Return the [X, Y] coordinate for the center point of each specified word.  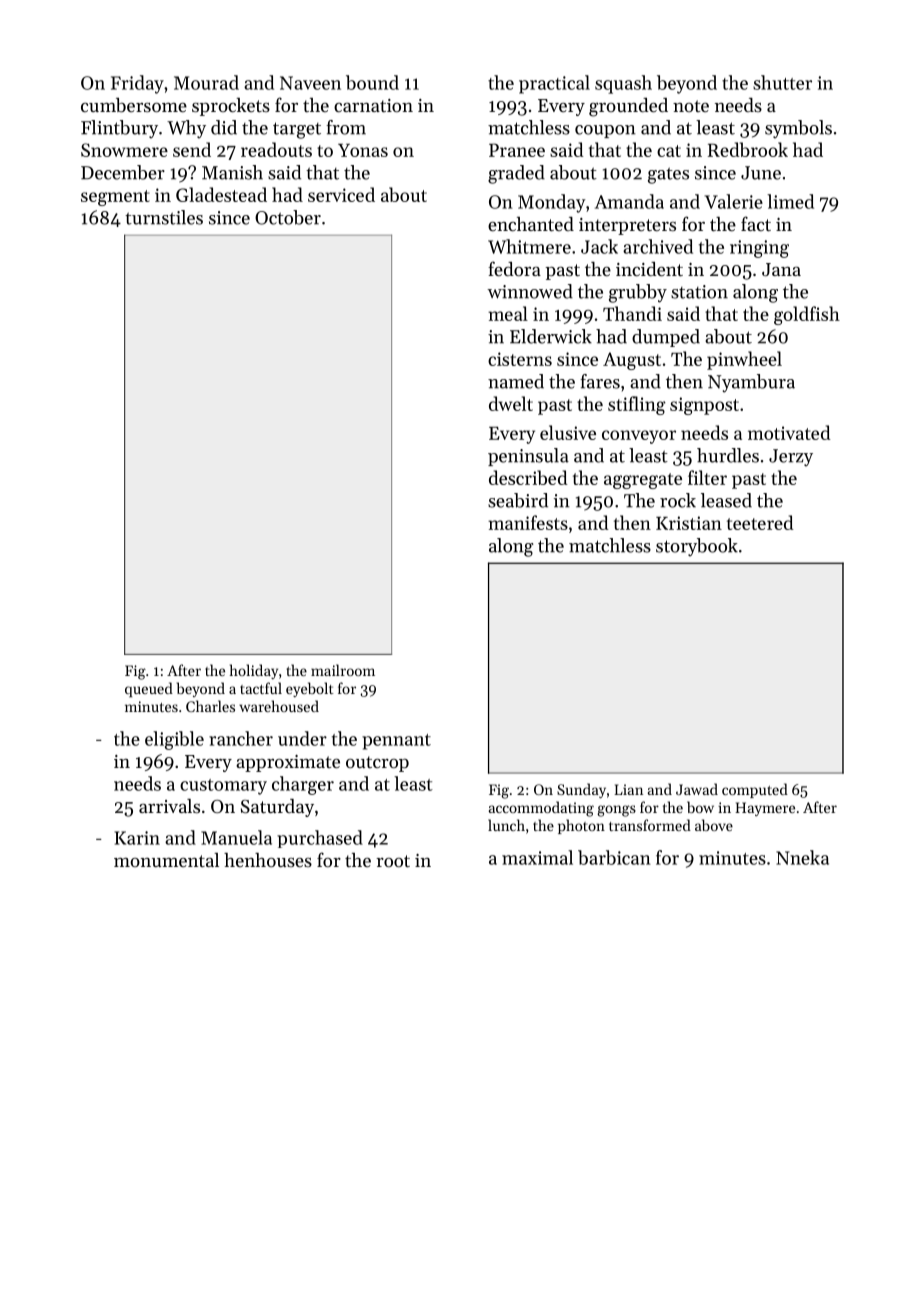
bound [372, 82]
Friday [137, 84]
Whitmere [529, 246]
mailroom [343, 670]
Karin [137, 838]
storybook [697, 547]
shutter [782, 82]
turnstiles [164, 217]
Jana [781, 269]
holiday [254, 671]
